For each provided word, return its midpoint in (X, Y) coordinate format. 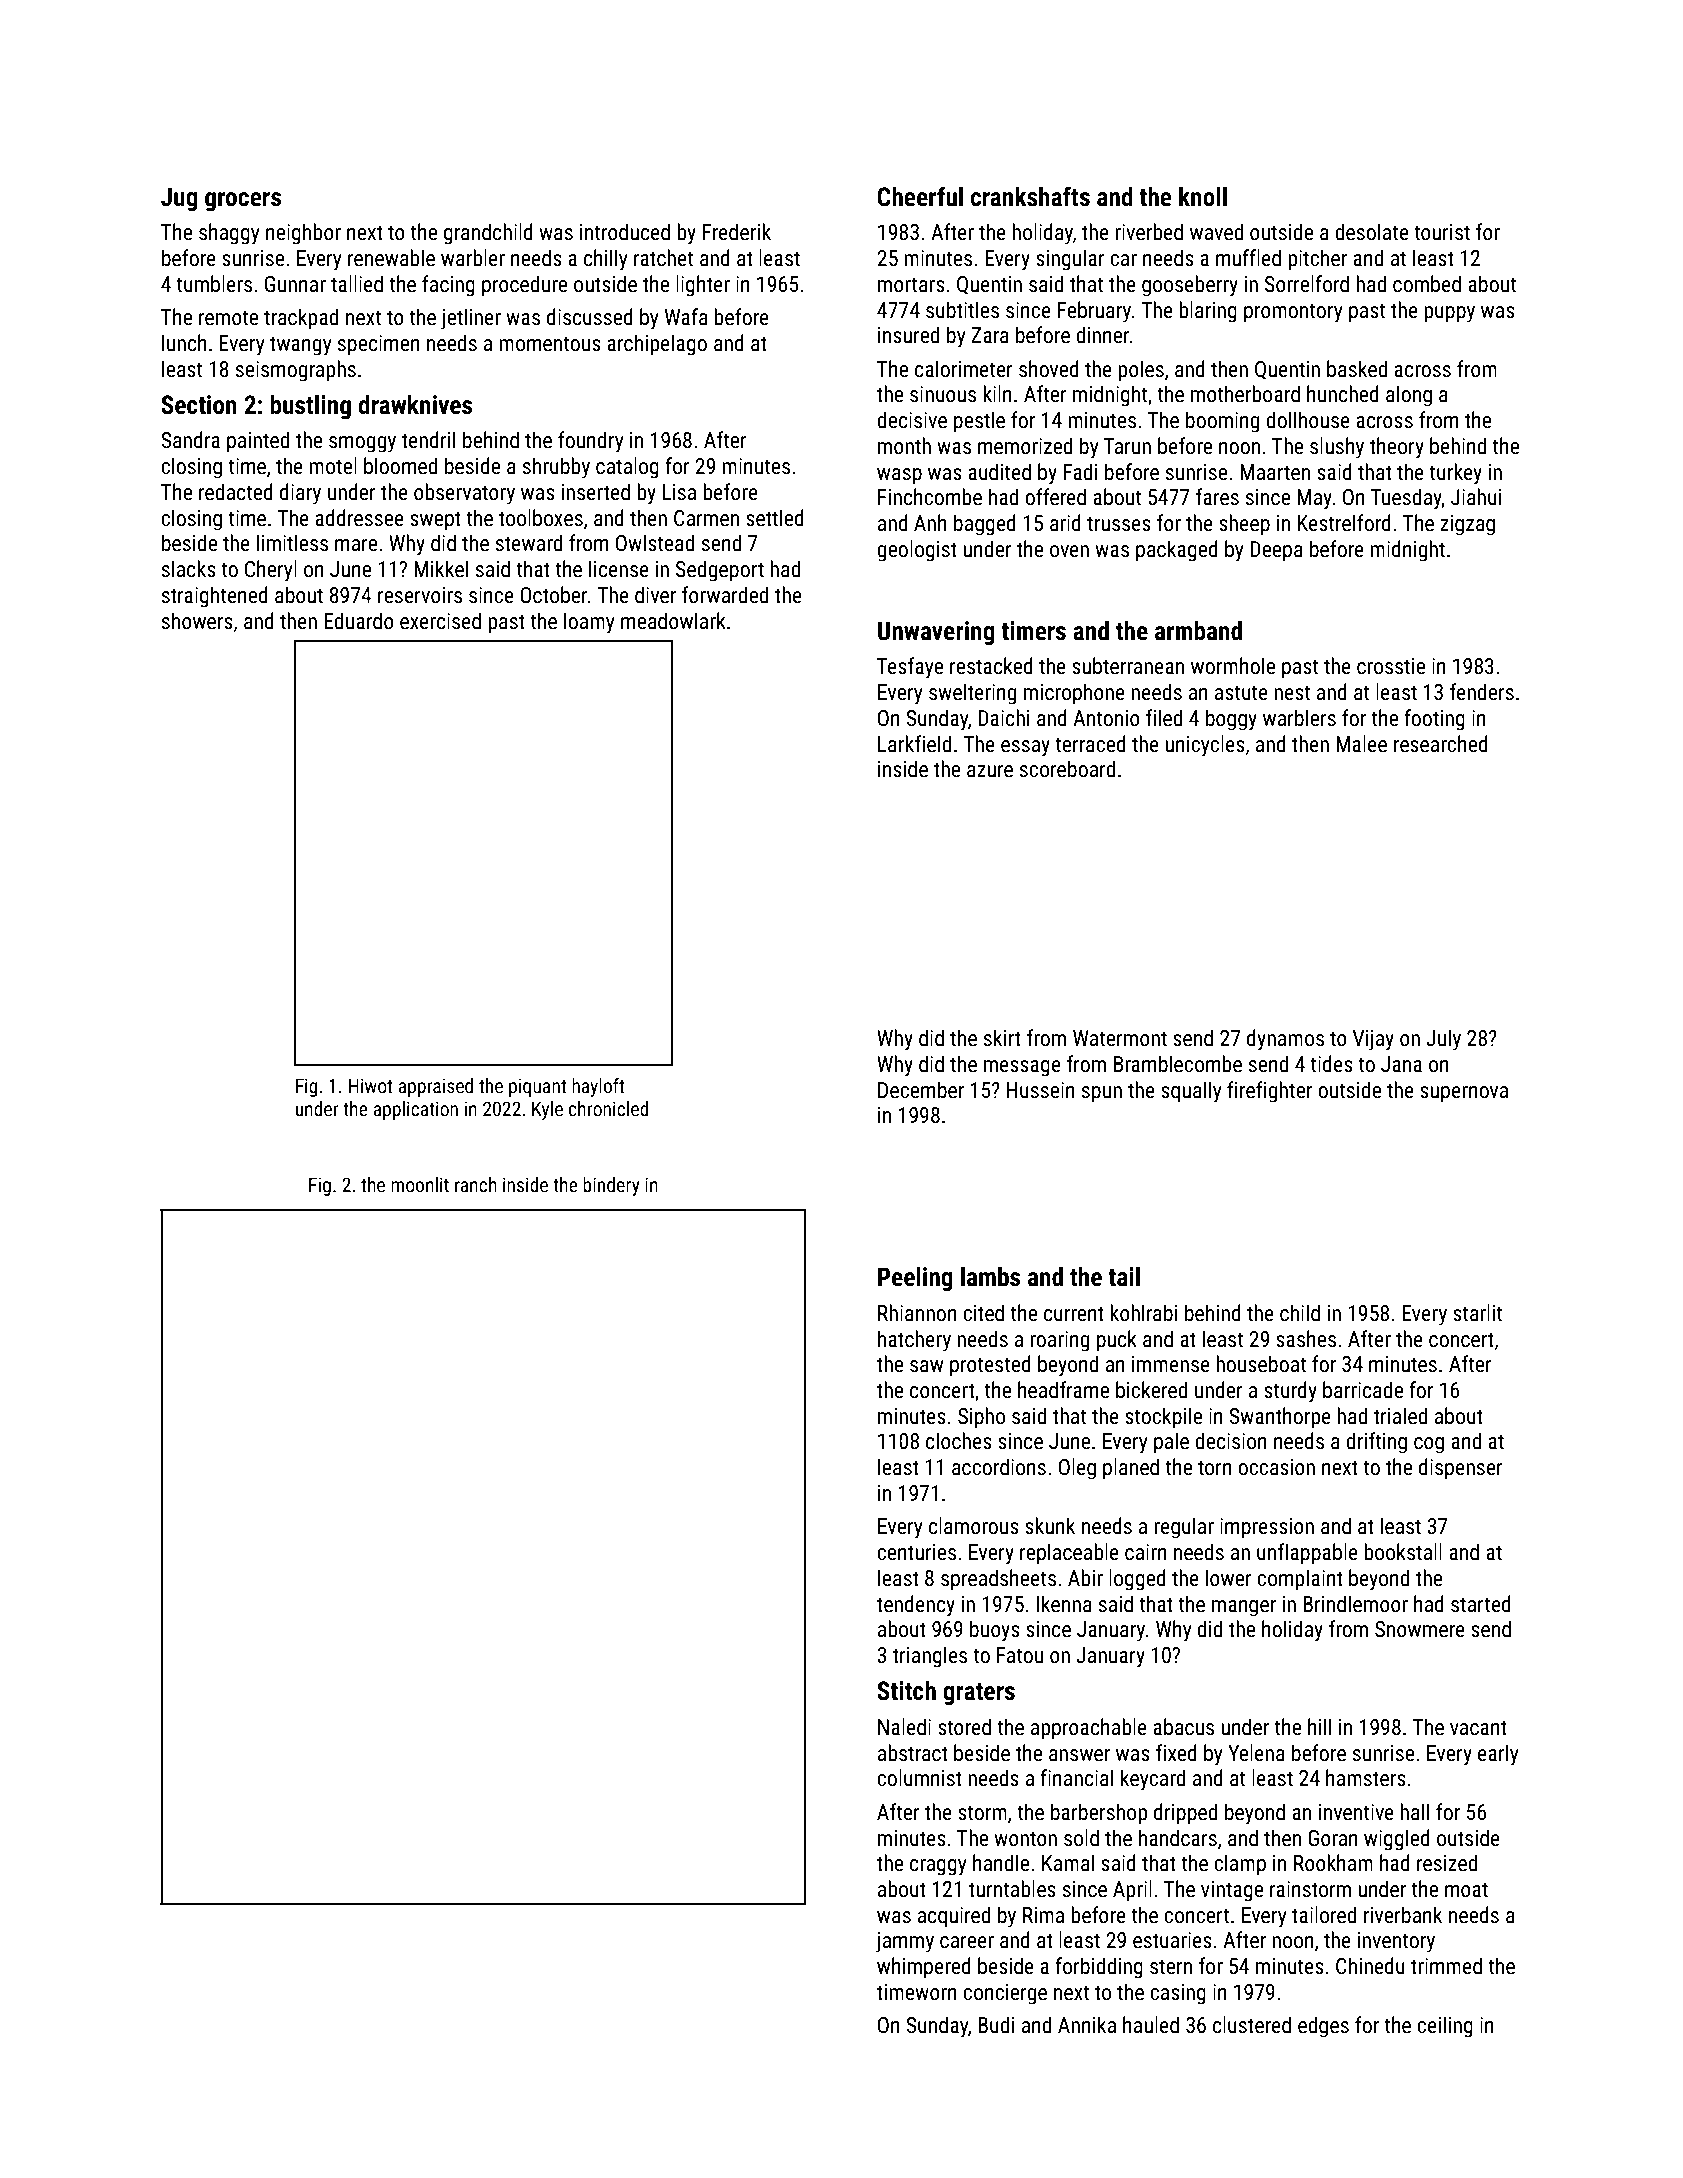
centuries (916, 1552)
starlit (1477, 1313)
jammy (905, 1942)
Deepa (1276, 551)
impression (1267, 1528)
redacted (236, 492)
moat (1466, 1890)
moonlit (420, 1184)
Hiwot (370, 1085)
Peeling (915, 1279)
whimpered (924, 1968)
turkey (1455, 474)
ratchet (663, 258)
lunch (184, 343)
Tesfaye (910, 668)
